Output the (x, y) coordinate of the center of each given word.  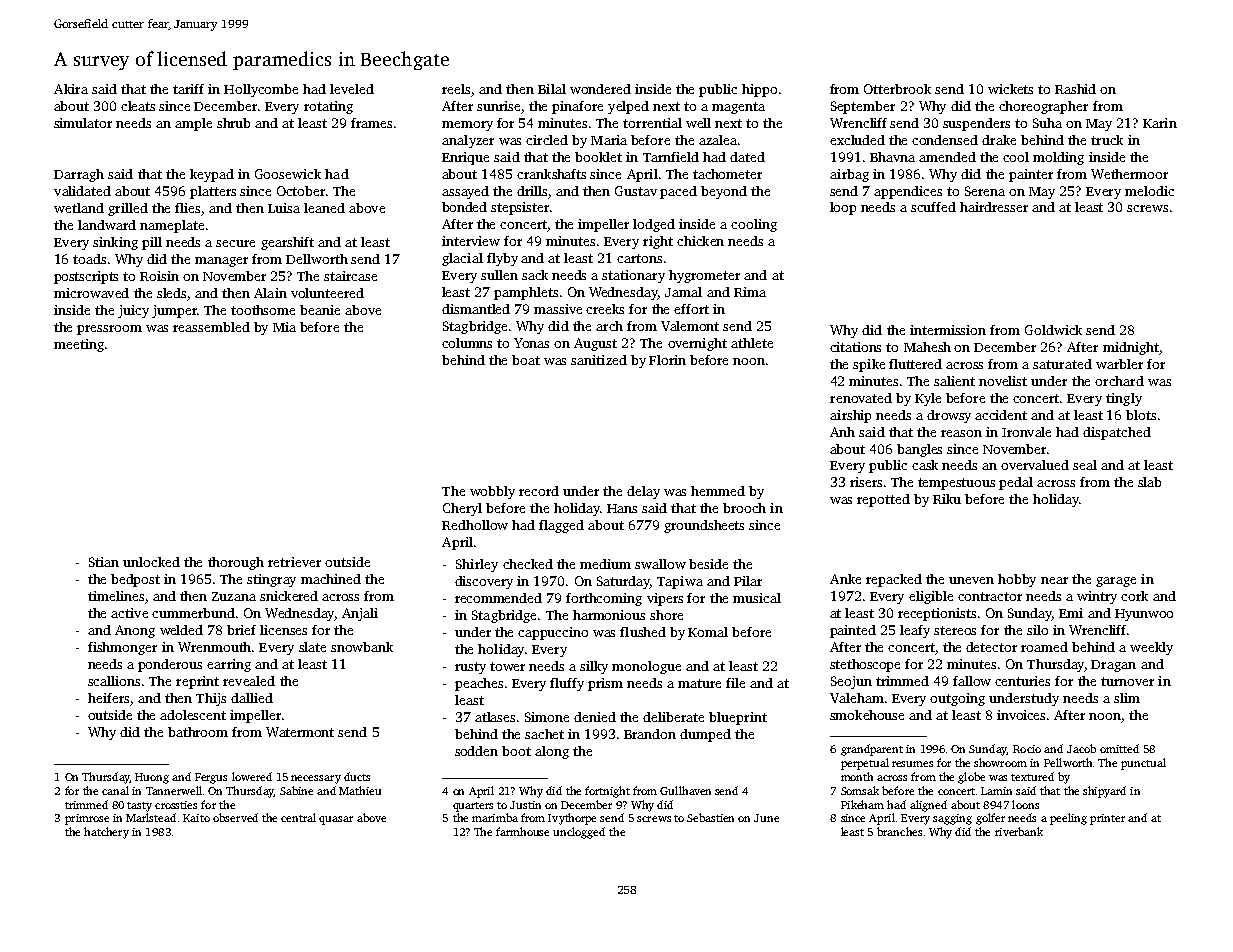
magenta (738, 108)
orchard (1119, 381)
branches (899, 831)
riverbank (1019, 831)
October (301, 191)
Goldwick (1053, 330)
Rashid (1075, 89)
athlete (752, 343)
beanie (320, 310)
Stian (104, 562)
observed (235, 817)
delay (643, 492)
